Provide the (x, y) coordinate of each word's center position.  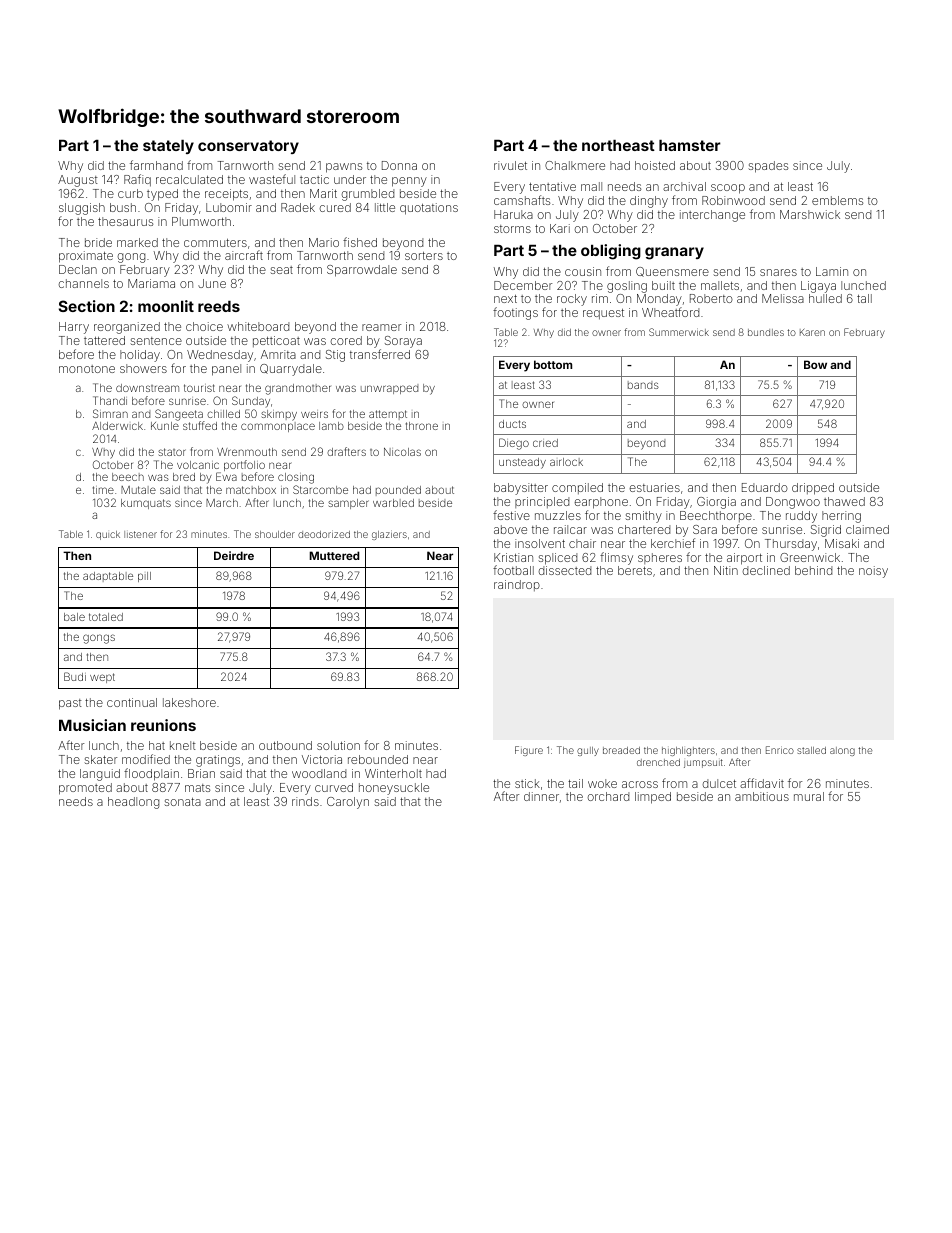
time (103, 490)
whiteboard (258, 326)
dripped (813, 489)
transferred (380, 354)
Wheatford (670, 312)
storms (512, 229)
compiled (577, 488)
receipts (226, 195)
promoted (85, 789)
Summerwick (679, 332)
